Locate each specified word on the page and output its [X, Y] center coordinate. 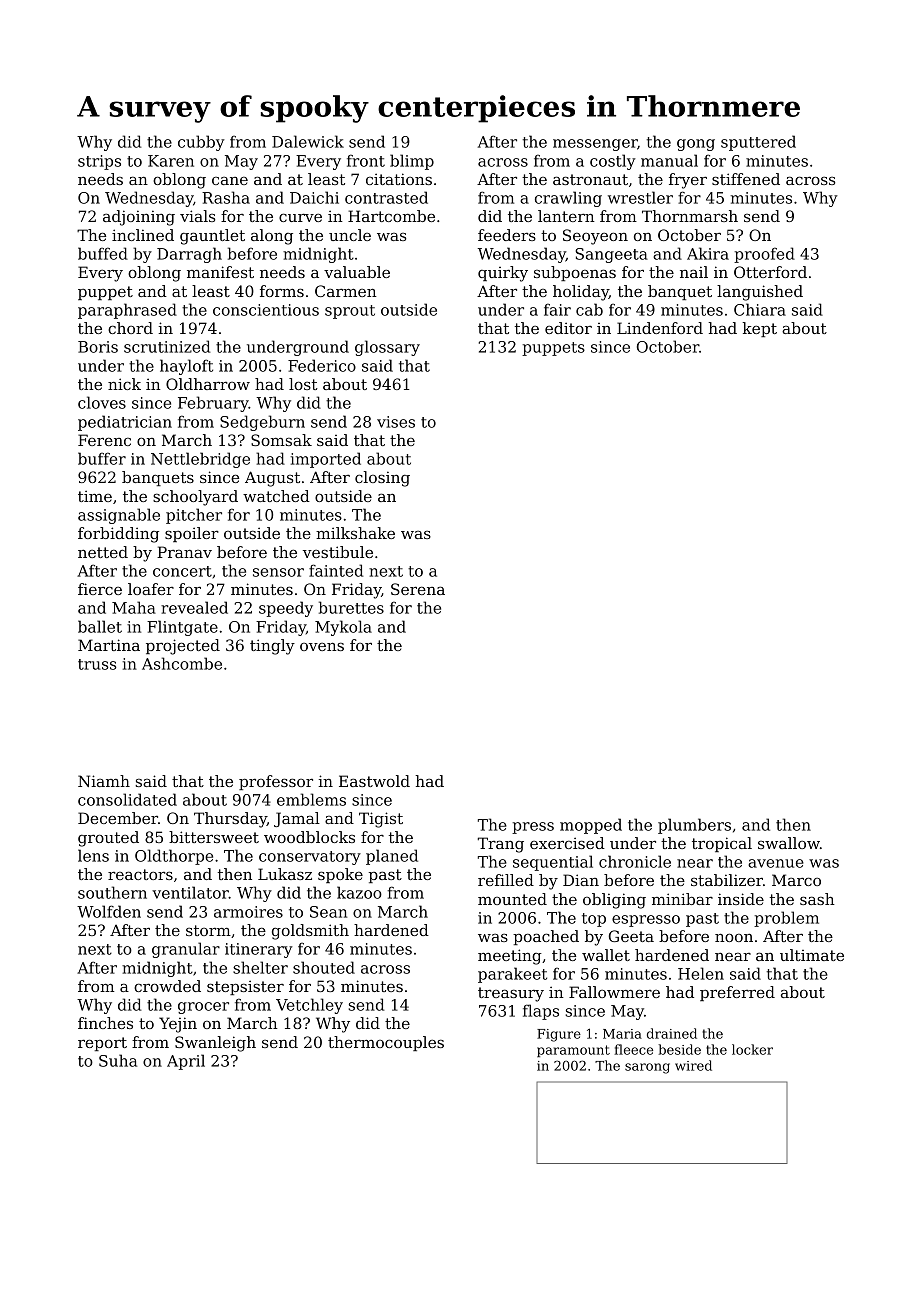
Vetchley [309, 1006]
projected [183, 647]
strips [99, 162]
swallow [789, 843]
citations [399, 179]
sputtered [758, 143]
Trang [501, 845]
